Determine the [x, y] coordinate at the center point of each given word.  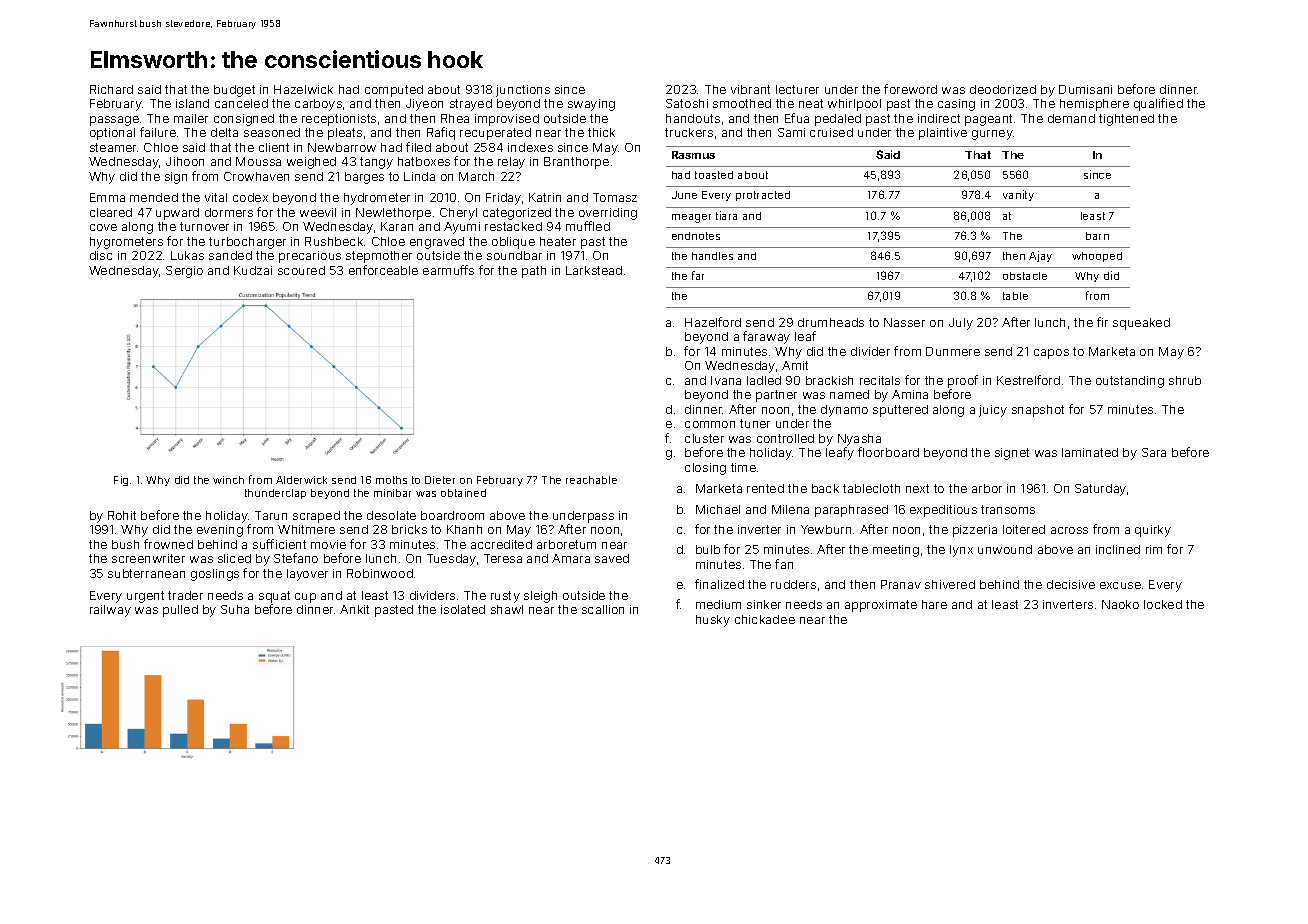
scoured [301, 270]
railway [110, 611]
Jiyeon [424, 105]
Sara [1154, 452]
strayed [471, 105]
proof [963, 381]
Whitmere [306, 529]
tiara [726, 215]
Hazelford [713, 322]
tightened [1126, 120]
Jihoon [185, 161]
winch [228, 480]
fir [1102, 322]
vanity [1018, 195]
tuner [755, 423]
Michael [718, 509]
